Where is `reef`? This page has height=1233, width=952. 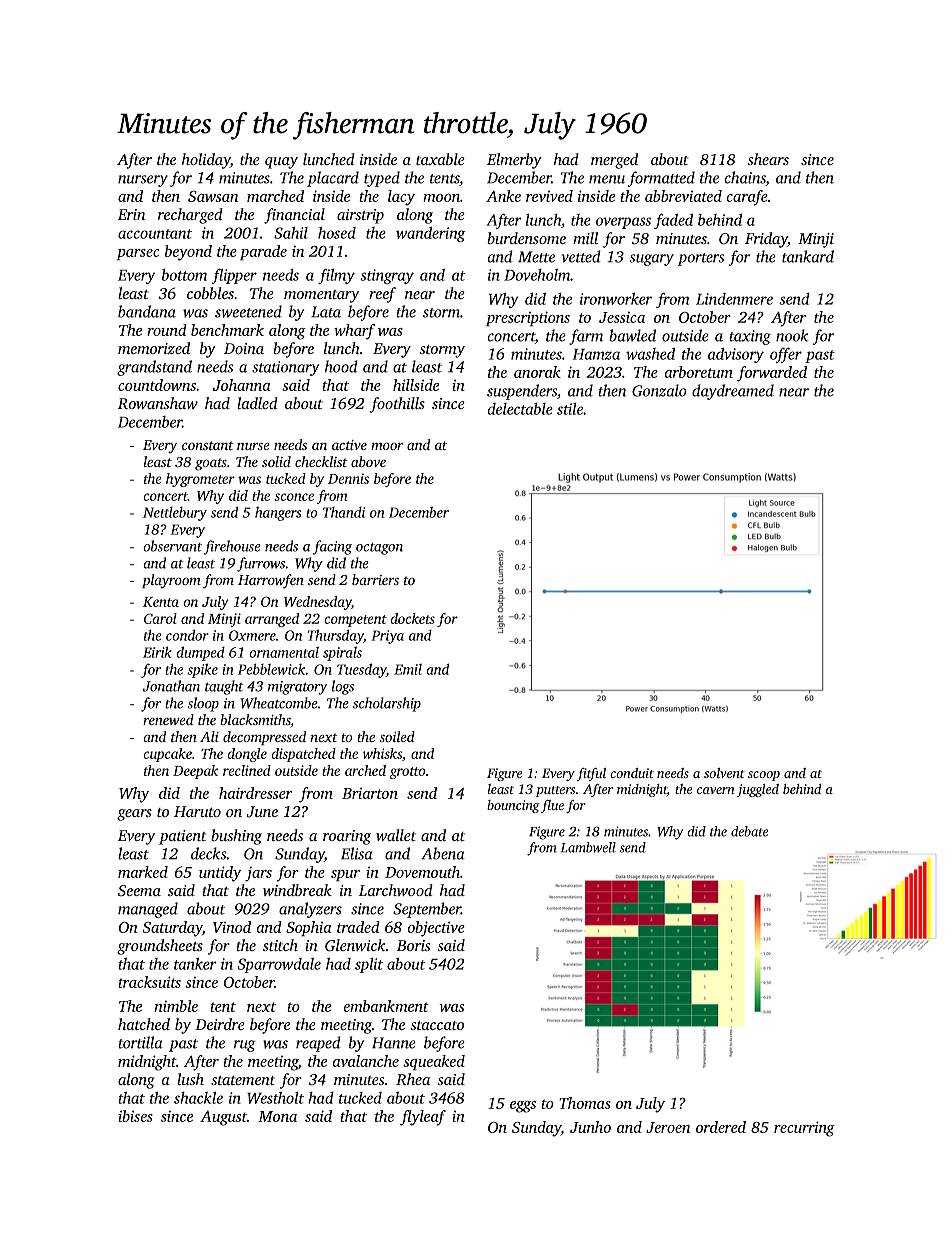 reef is located at coordinates (382, 295).
